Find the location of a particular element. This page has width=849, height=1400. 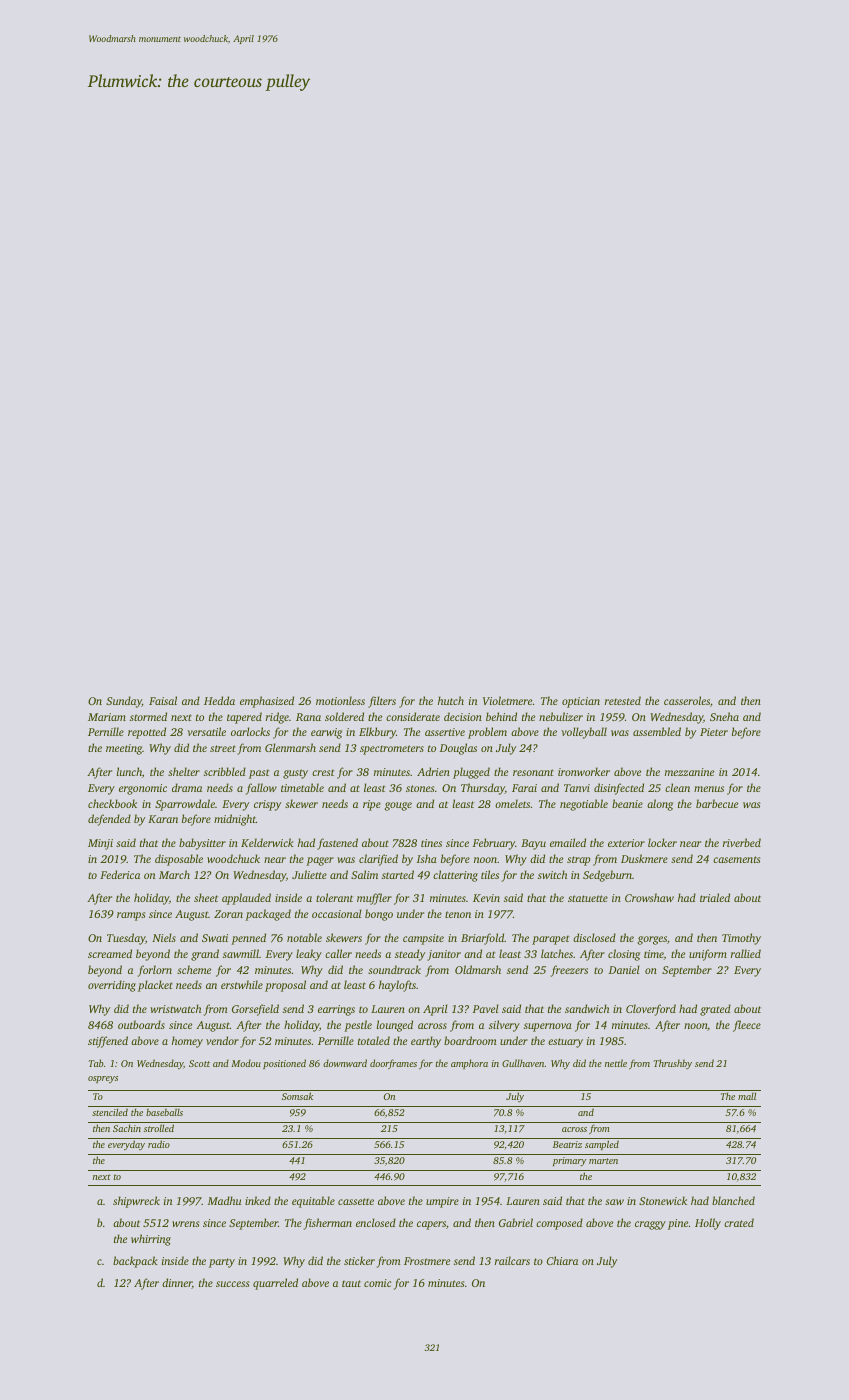

Beatriz is located at coordinates (567, 1144).
